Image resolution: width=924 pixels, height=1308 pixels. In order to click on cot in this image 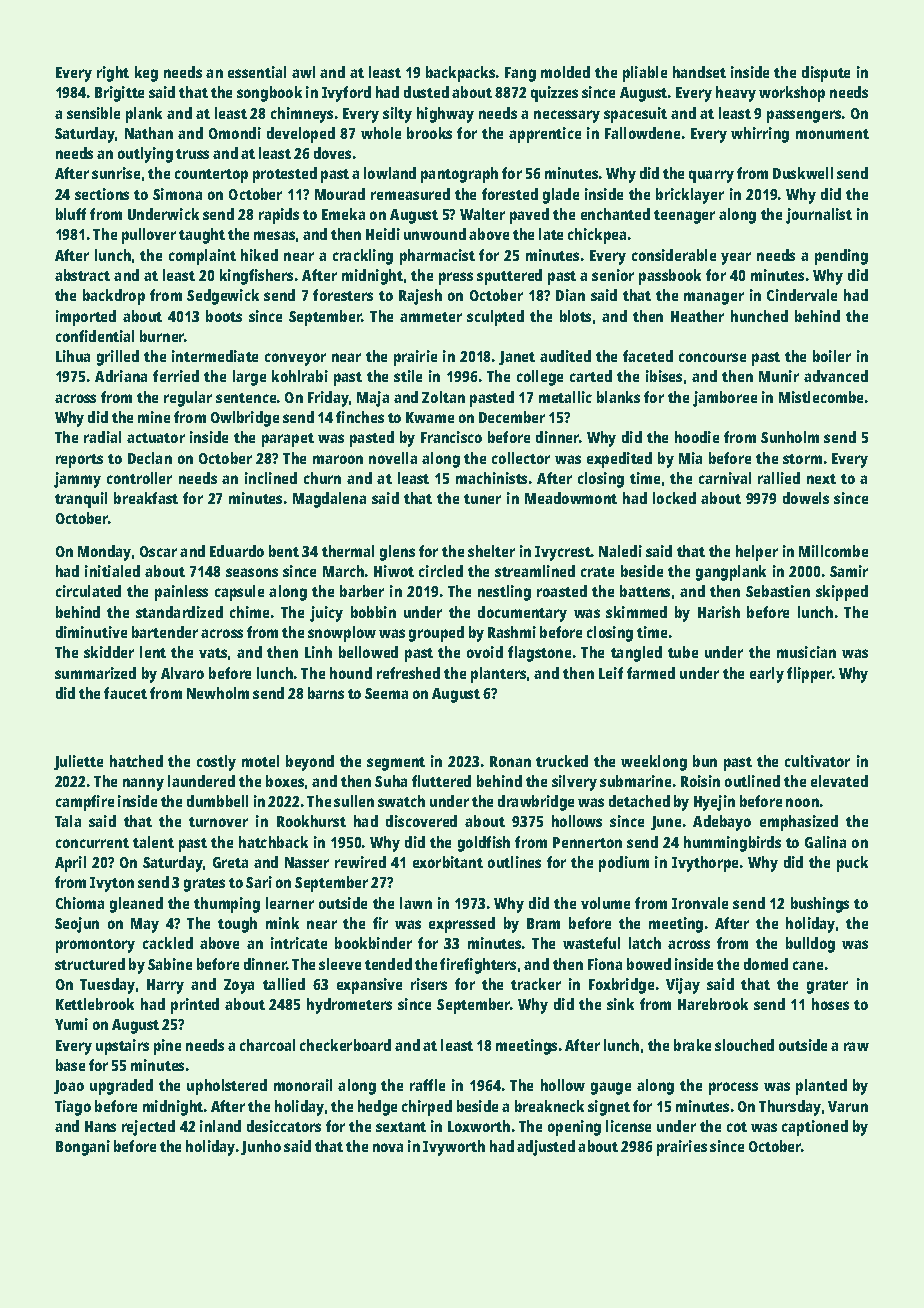, I will do `click(737, 1127)`.
